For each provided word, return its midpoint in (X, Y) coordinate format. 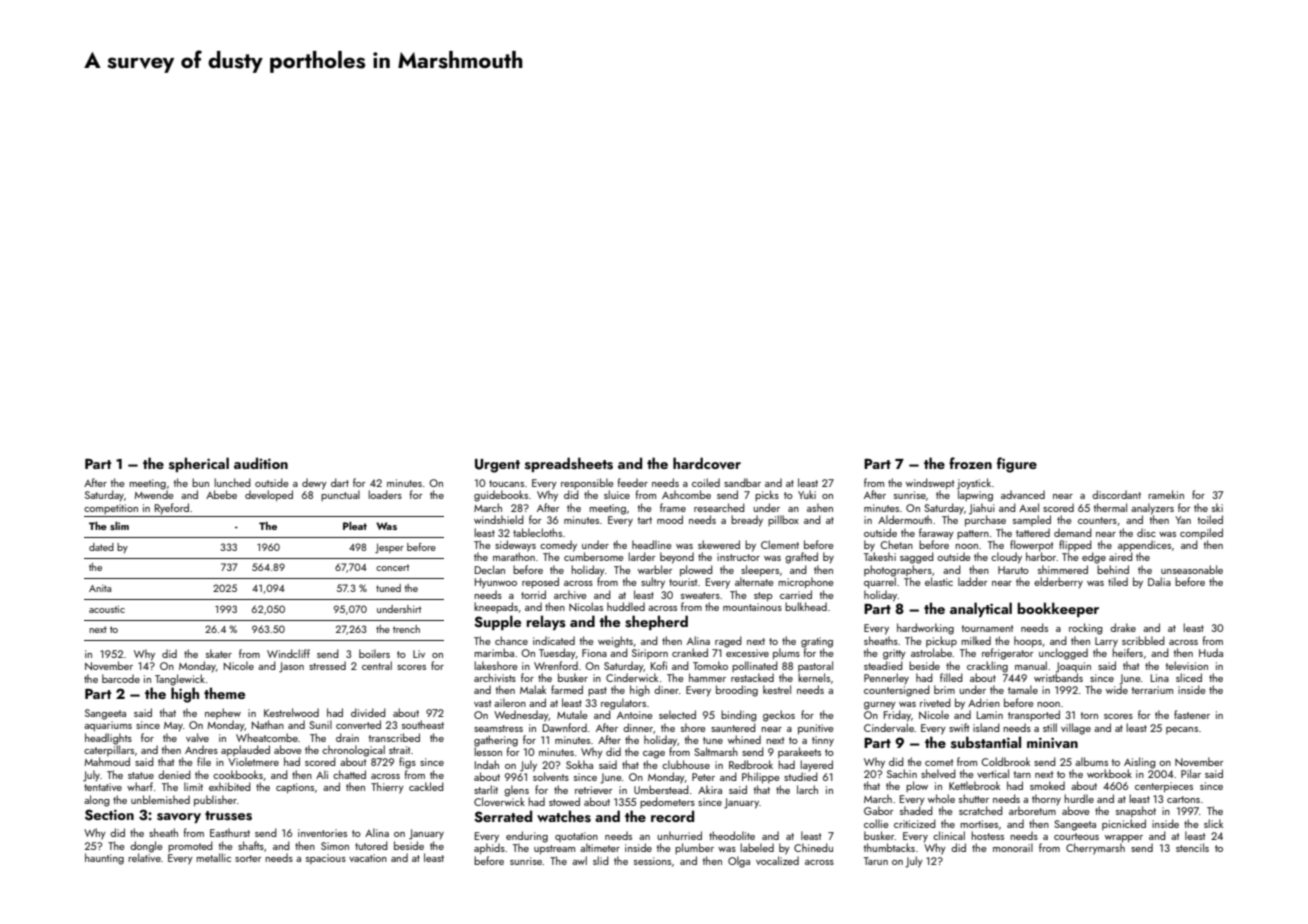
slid (601, 860)
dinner (638, 727)
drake (1123, 627)
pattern (973, 534)
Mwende (153, 494)
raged (728, 642)
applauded (245, 750)
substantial (986, 742)
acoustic (107, 609)
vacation (368, 858)
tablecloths (537, 532)
